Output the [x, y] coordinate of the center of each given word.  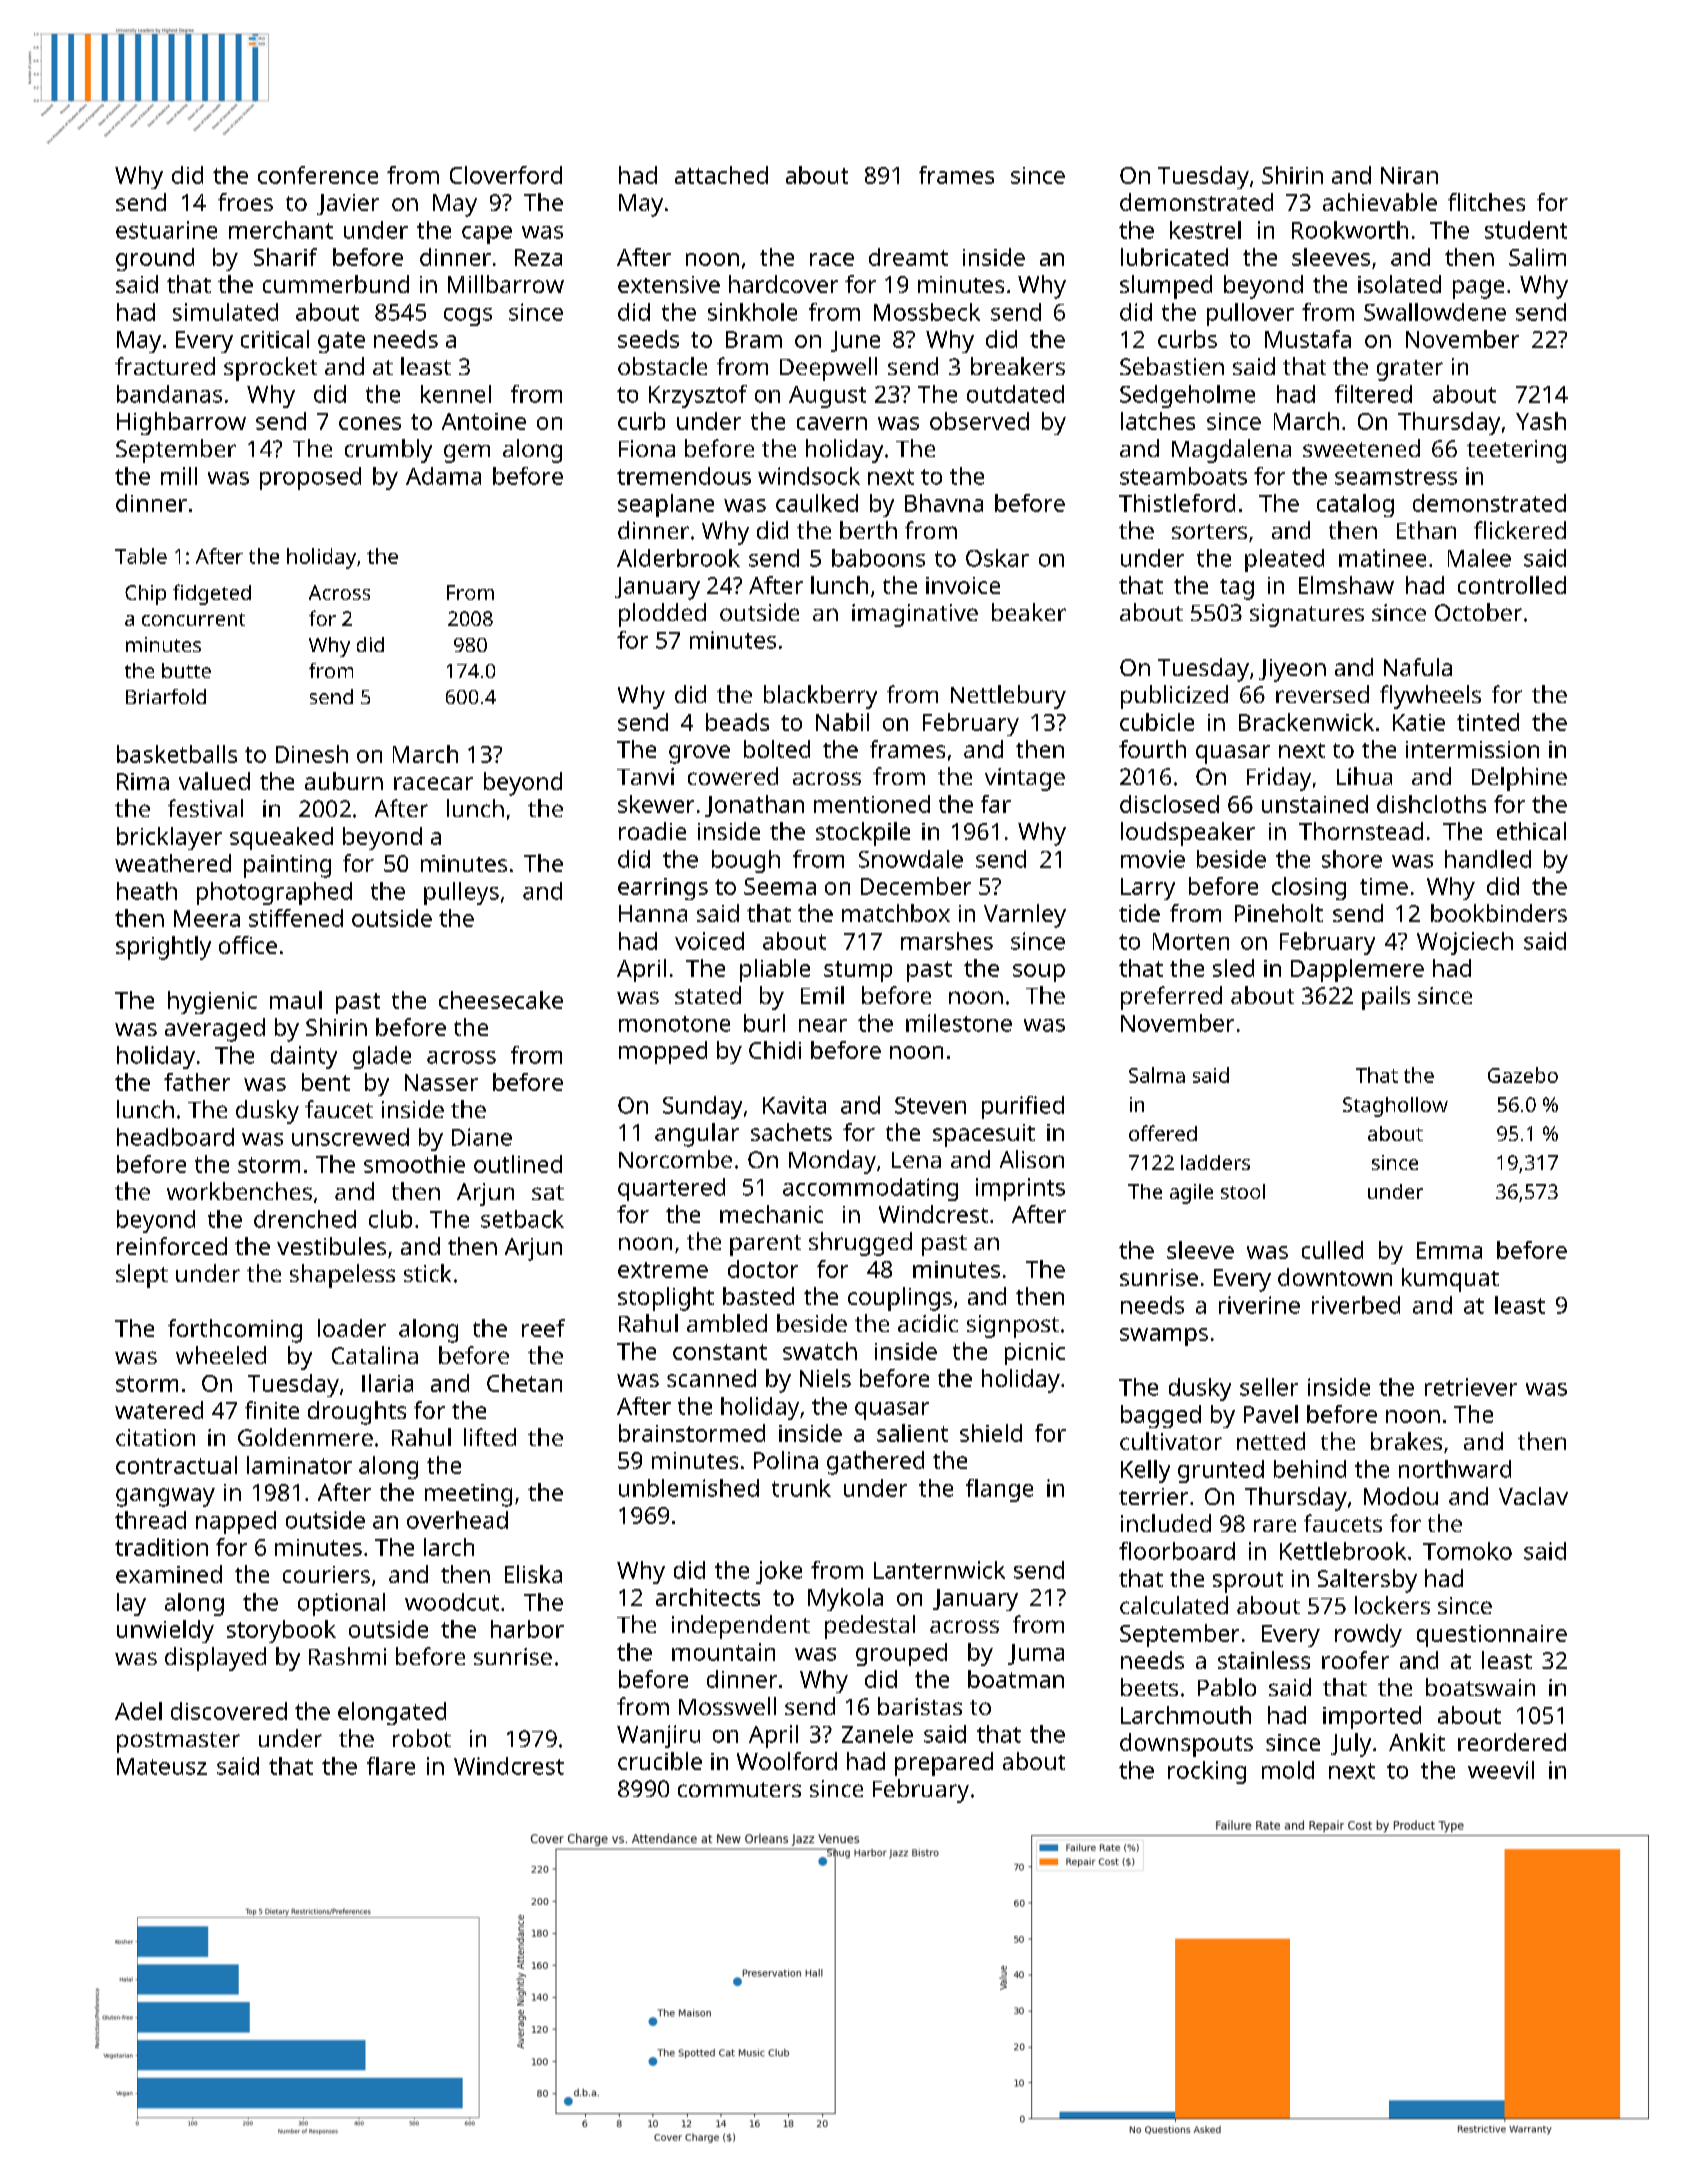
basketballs [177, 754]
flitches [1486, 202]
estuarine [166, 230]
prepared [944, 1764]
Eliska [533, 1574]
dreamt [908, 257]
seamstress [1396, 477]
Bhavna [944, 503]
